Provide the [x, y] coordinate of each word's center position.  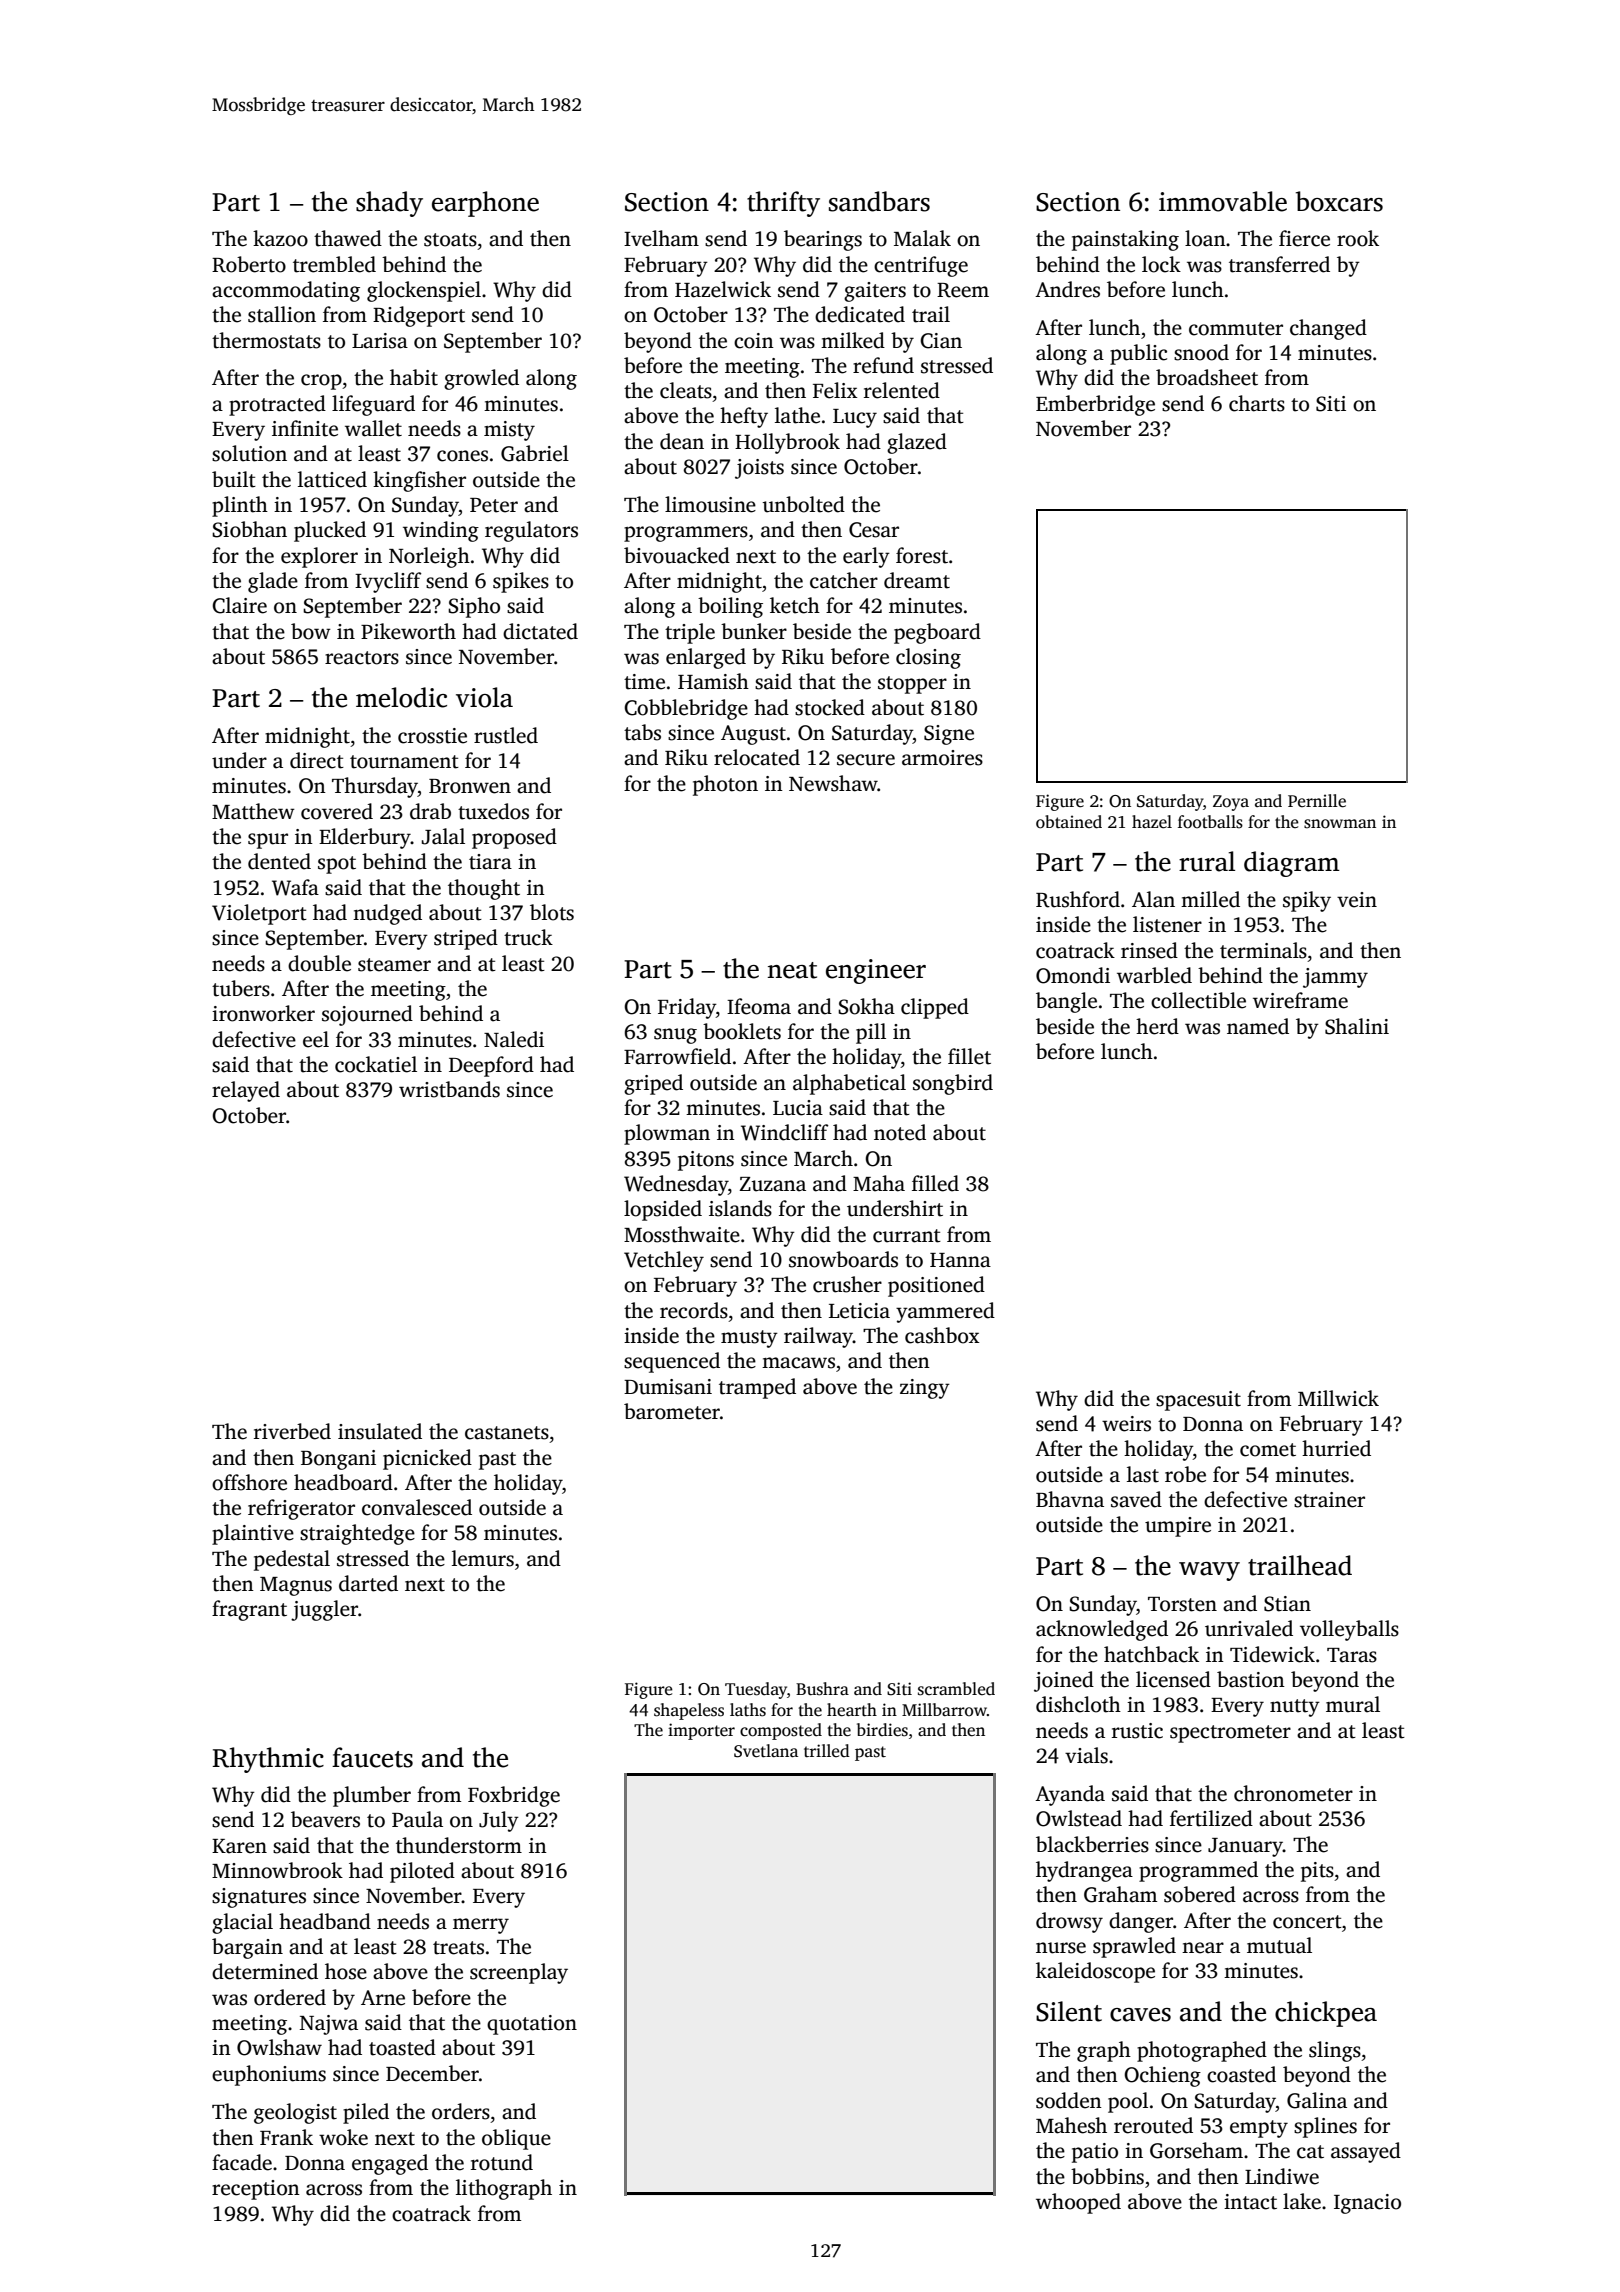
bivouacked [677, 555]
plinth [240, 506]
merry [481, 1926]
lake [1302, 2201]
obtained [1069, 822]
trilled [827, 1750]
